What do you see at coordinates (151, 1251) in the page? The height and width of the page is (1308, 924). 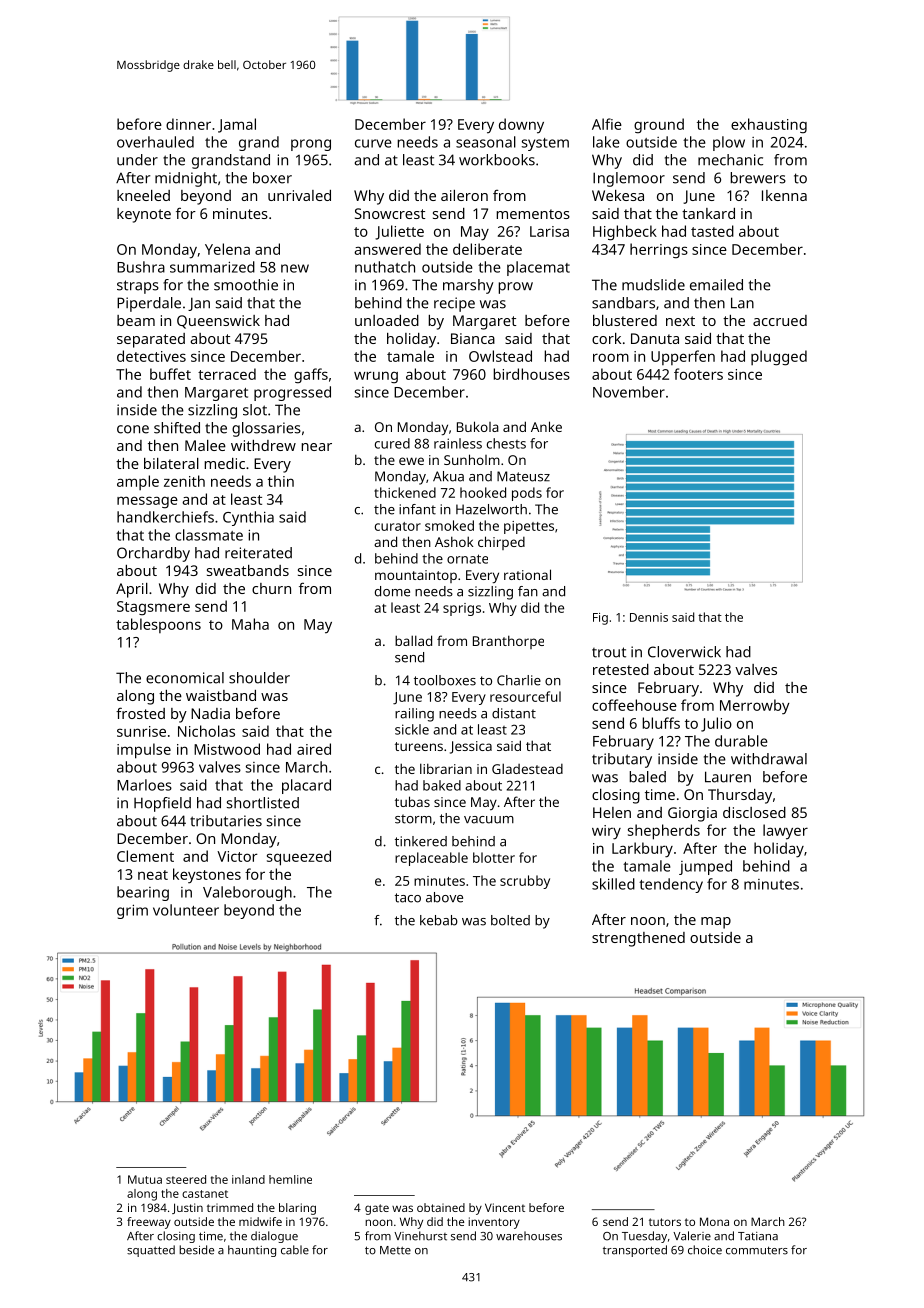 I see `squatted` at bounding box center [151, 1251].
